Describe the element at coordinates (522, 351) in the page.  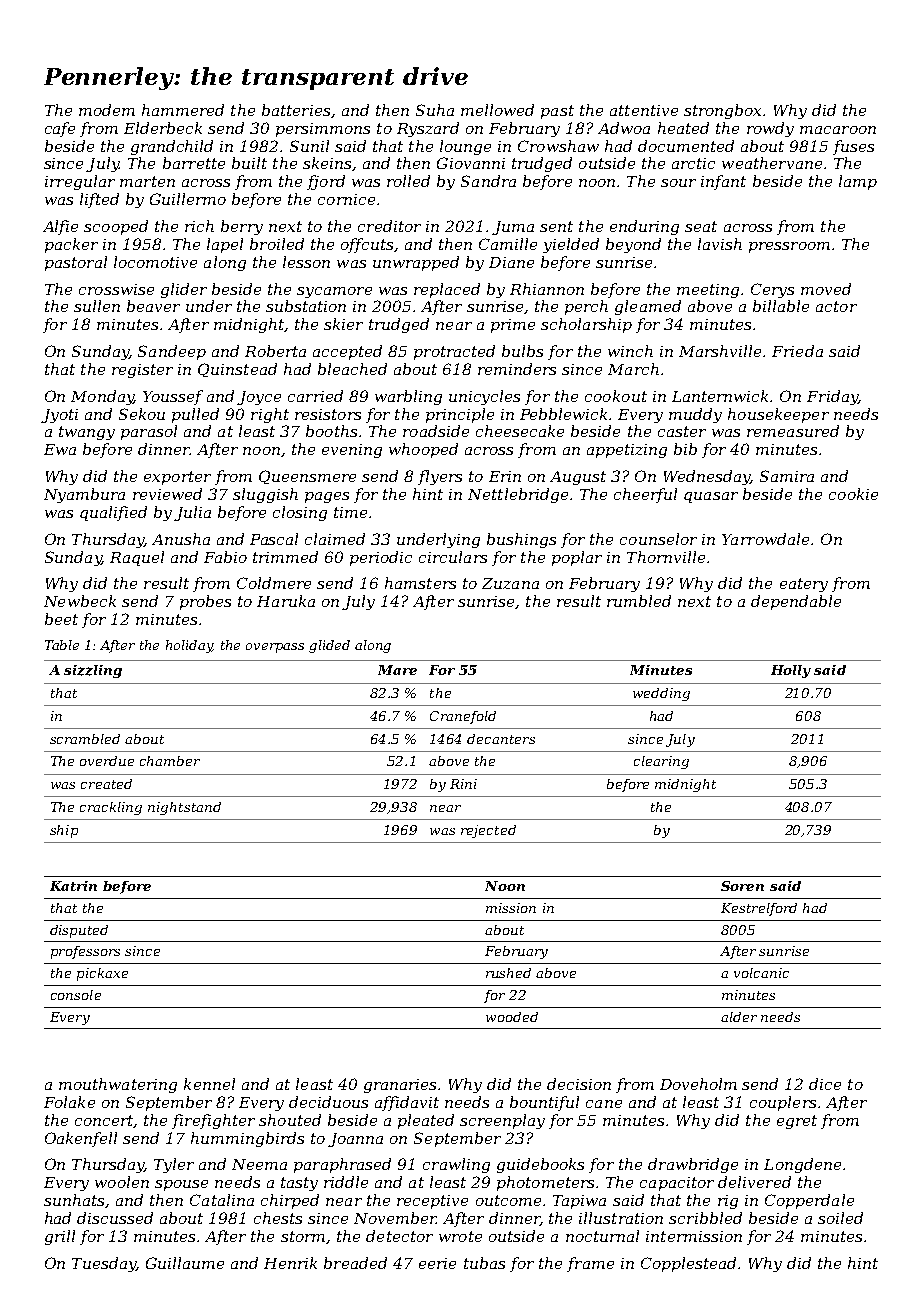
I see `bulbs` at that location.
